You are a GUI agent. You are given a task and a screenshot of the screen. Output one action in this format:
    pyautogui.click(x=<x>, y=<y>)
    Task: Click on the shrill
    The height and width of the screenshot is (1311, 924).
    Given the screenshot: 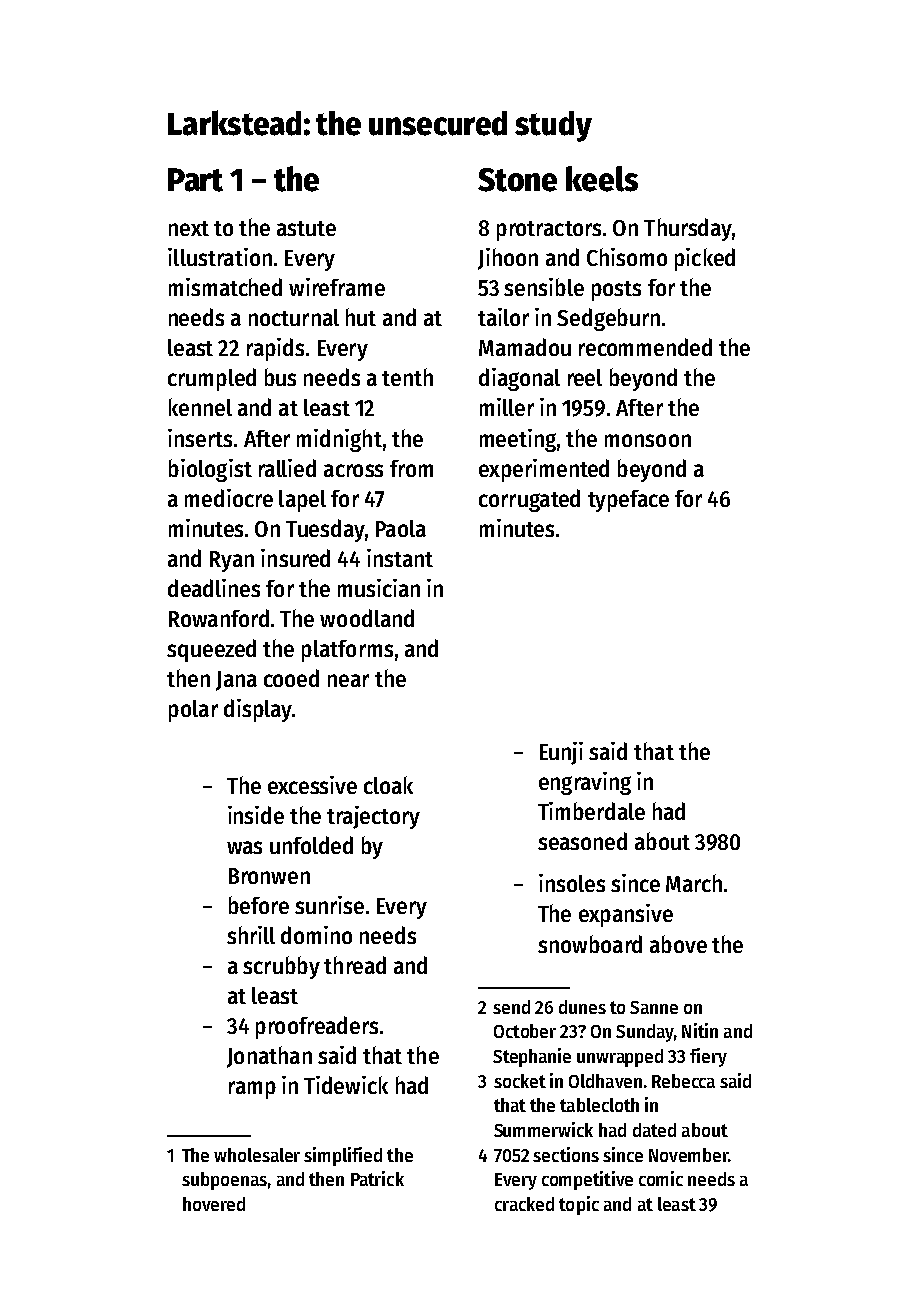 What is the action you would take?
    pyautogui.click(x=251, y=935)
